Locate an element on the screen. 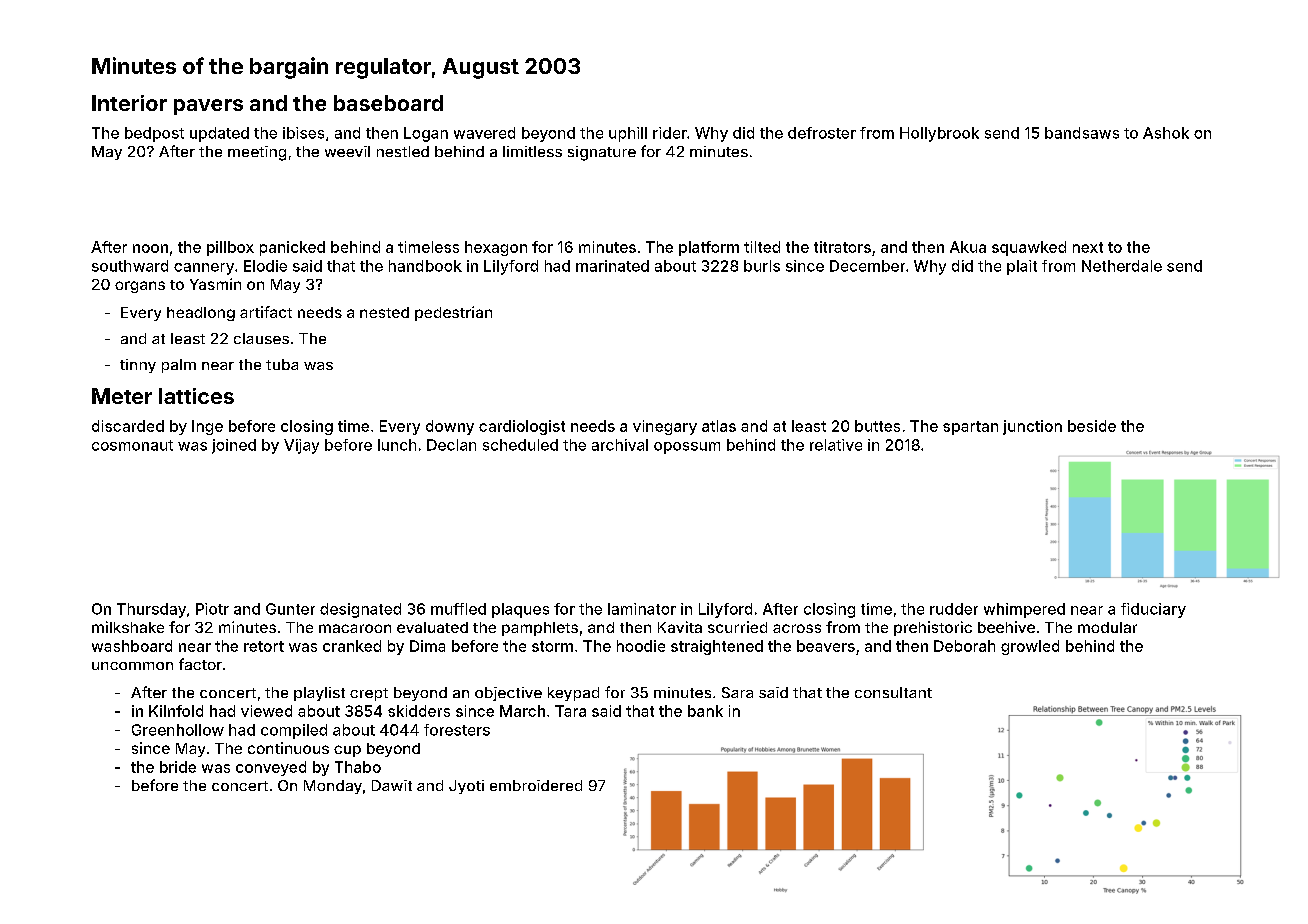 This screenshot has height=924, width=1308. beside is located at coordinates (1092, 426).
